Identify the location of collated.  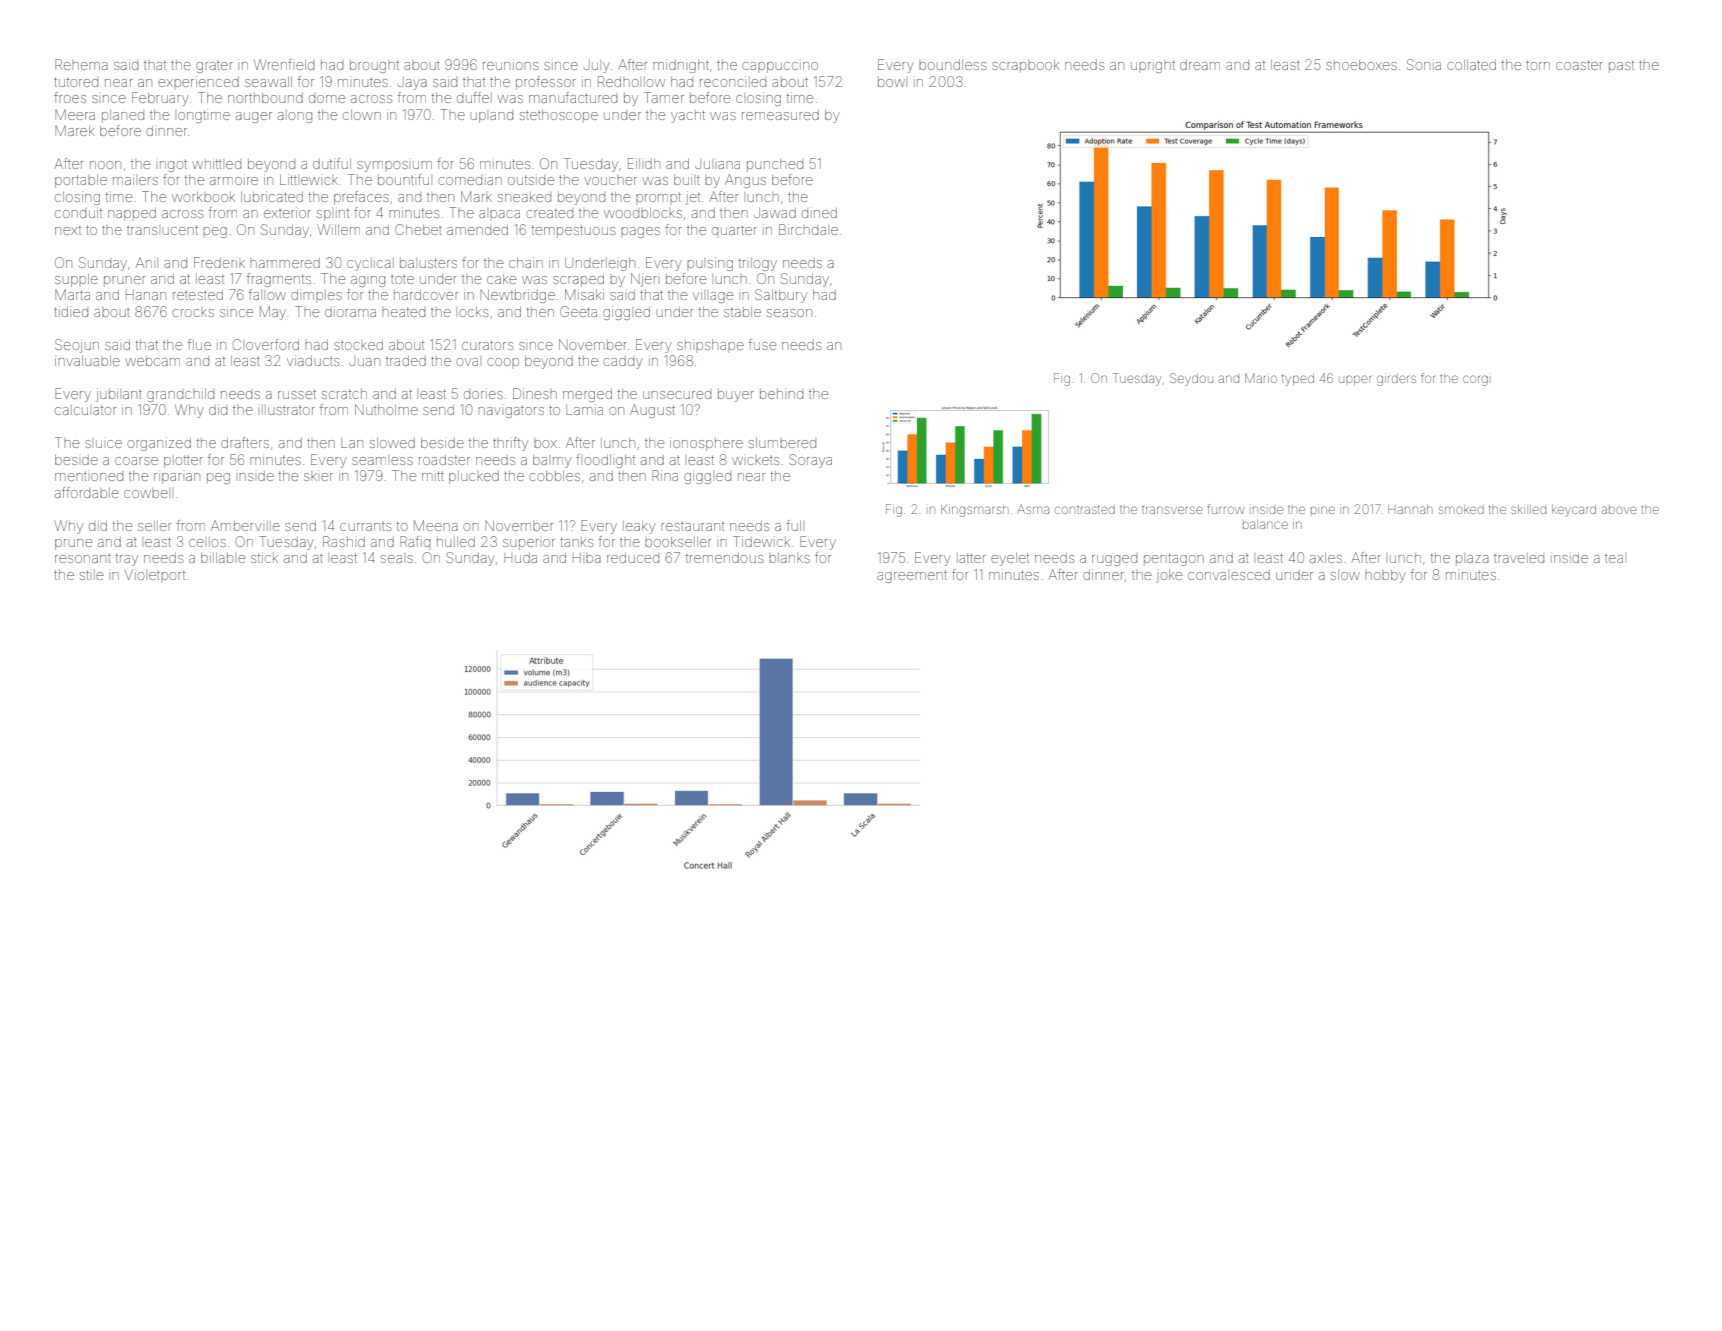
(1471, 65).
